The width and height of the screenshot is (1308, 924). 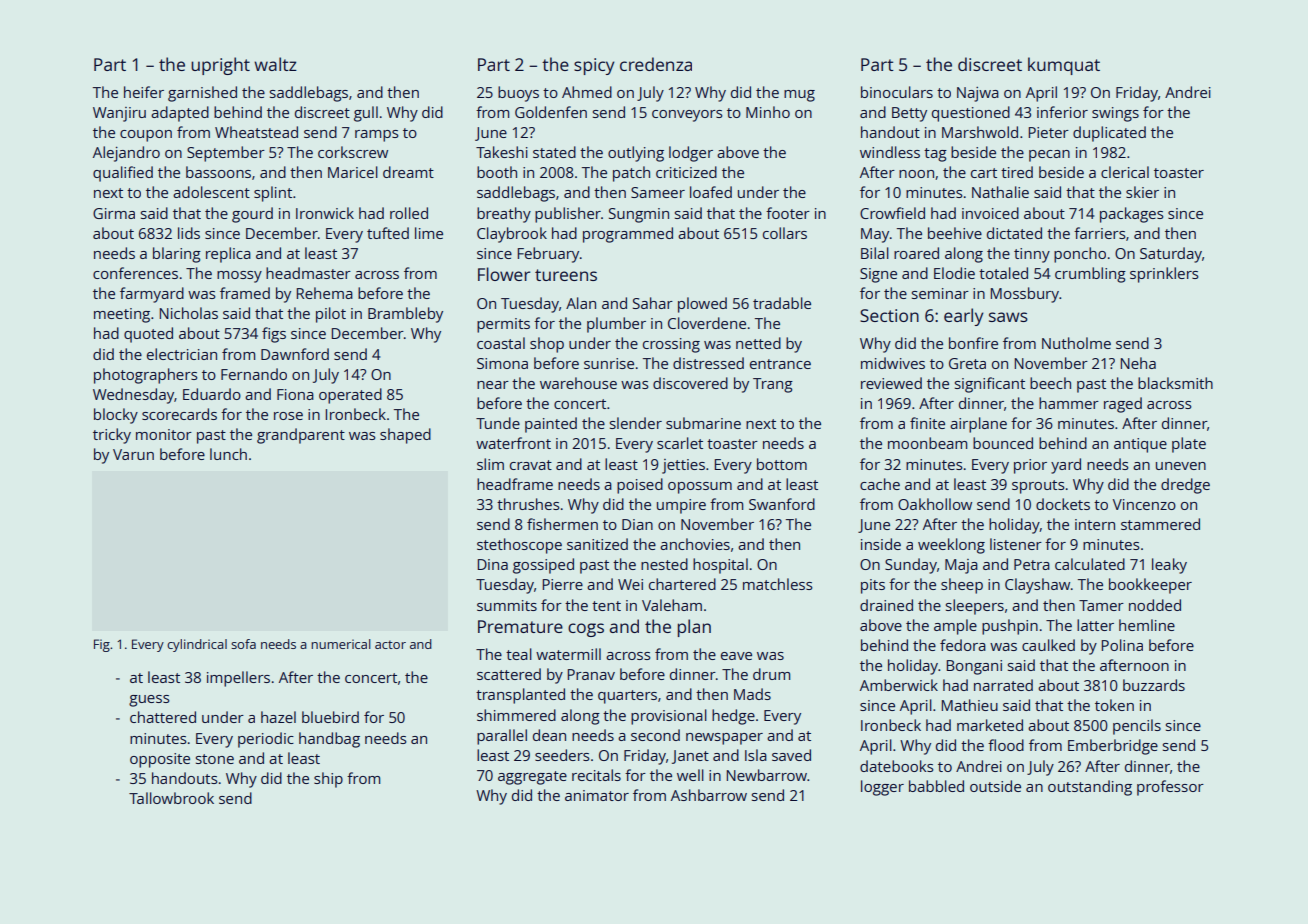 I want to click on ship, so click(x=328, y=780).
